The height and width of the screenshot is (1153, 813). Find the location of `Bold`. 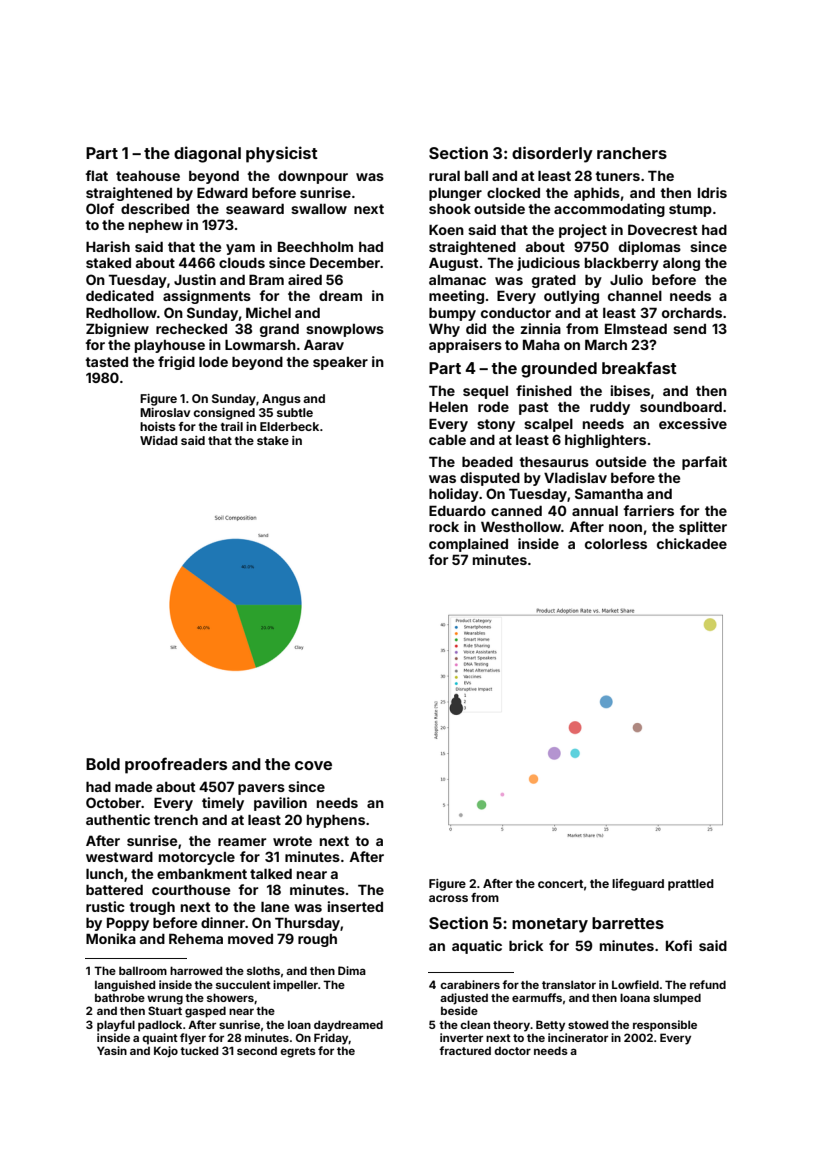

Bold is located at coordinates (103, 764).
